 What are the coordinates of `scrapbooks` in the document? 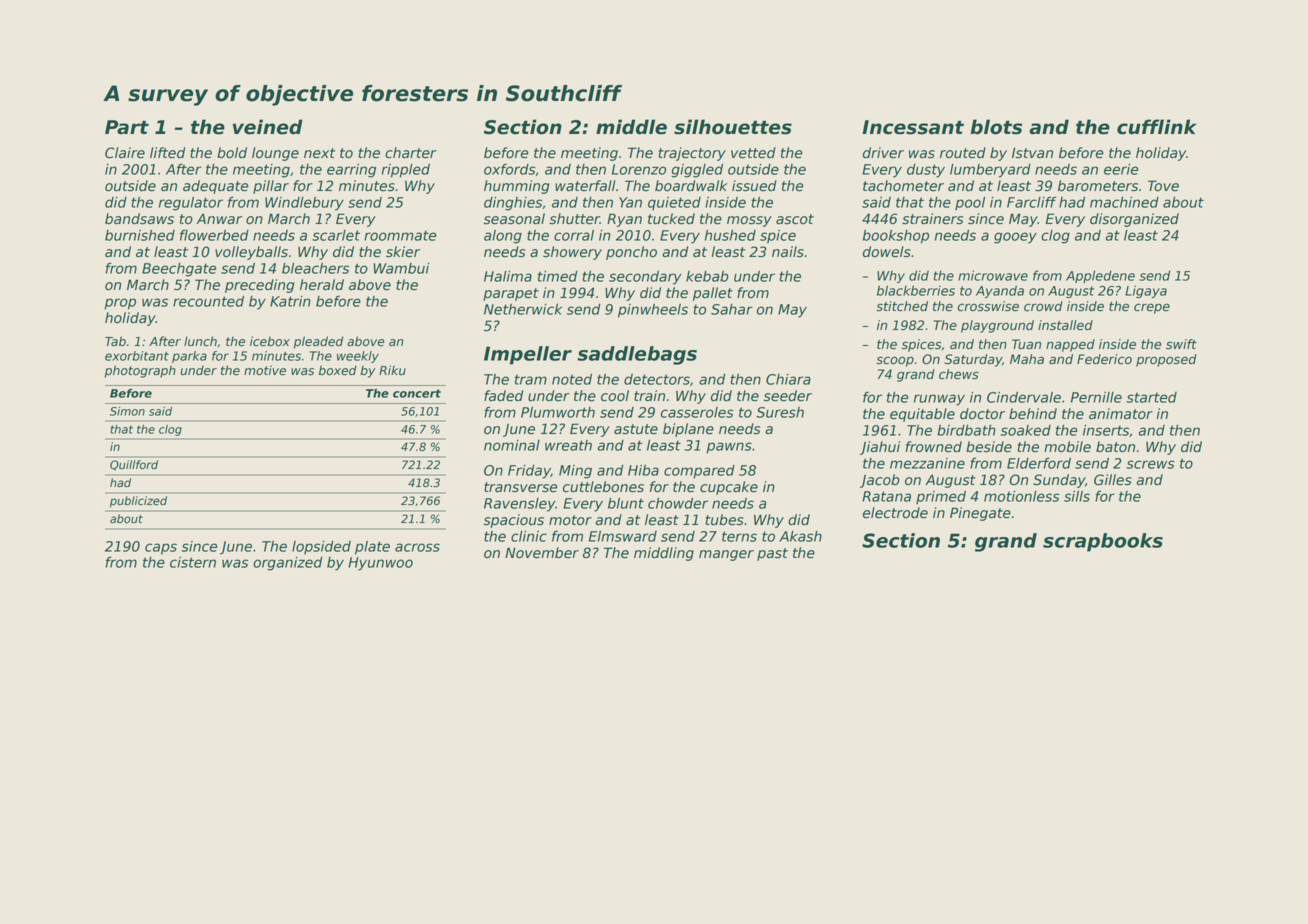 It's located at (1103, 542).
